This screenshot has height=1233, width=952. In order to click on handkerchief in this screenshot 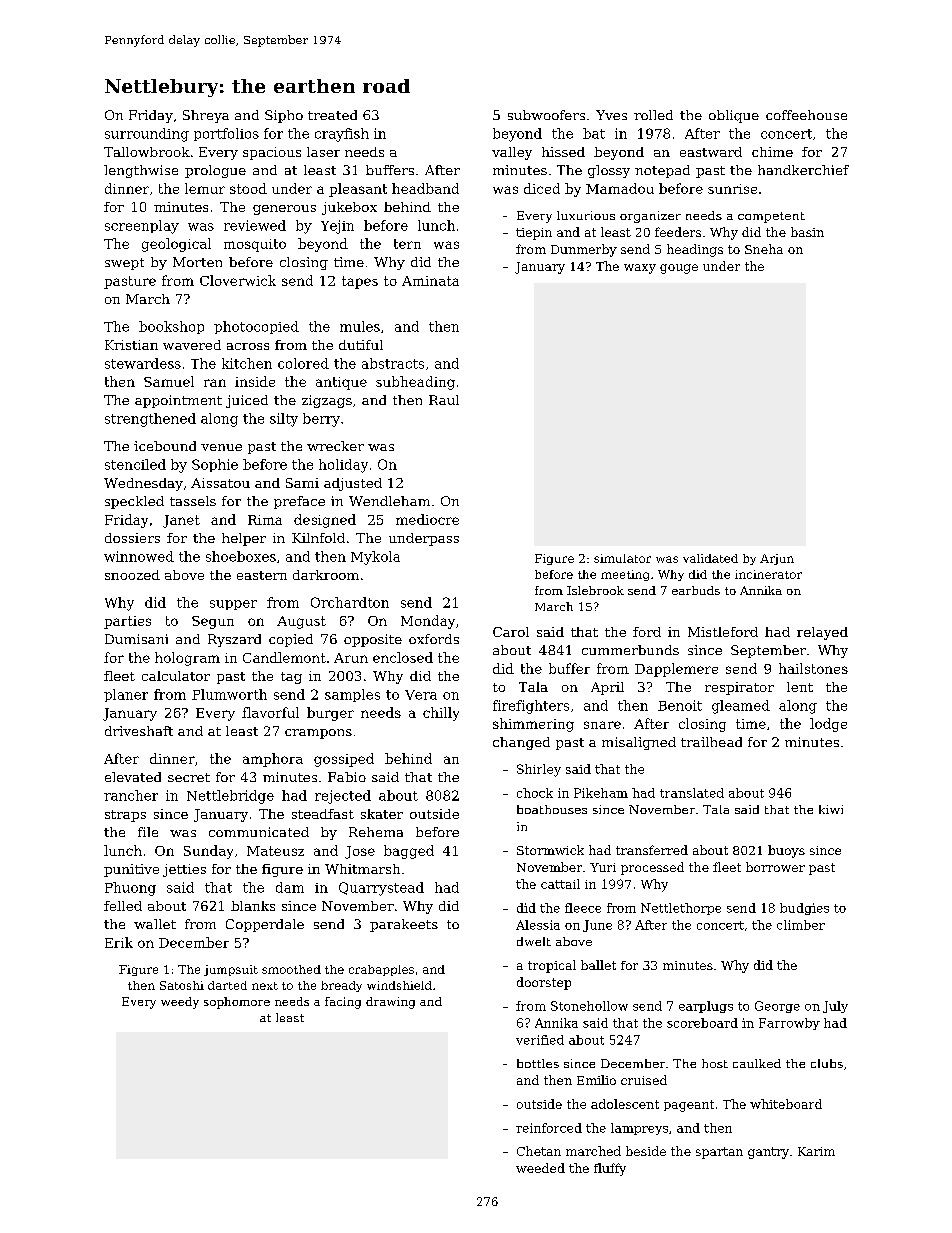, I will do `click(803, 170)`.
